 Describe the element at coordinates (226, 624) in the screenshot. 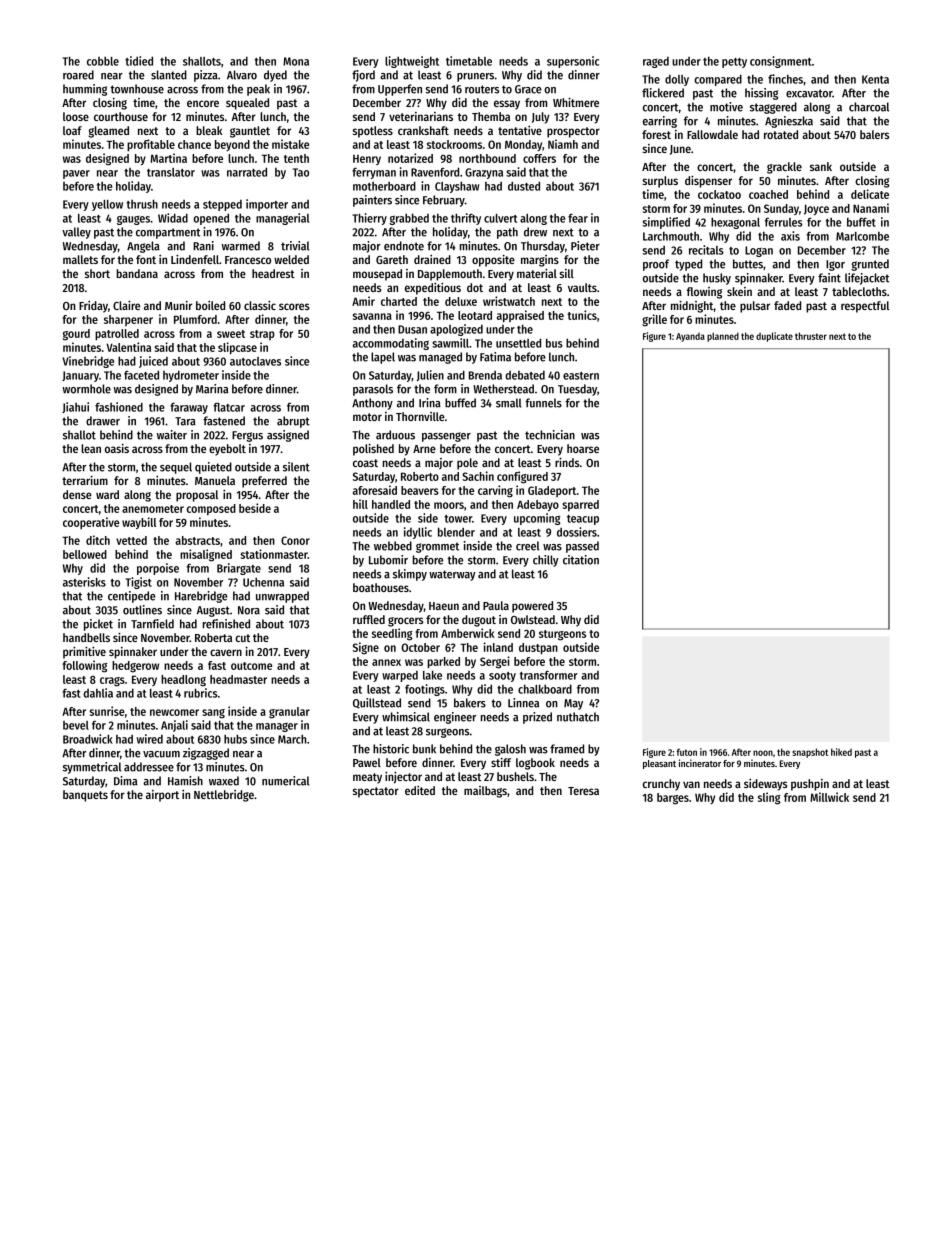

I see `refinished` at that location.
